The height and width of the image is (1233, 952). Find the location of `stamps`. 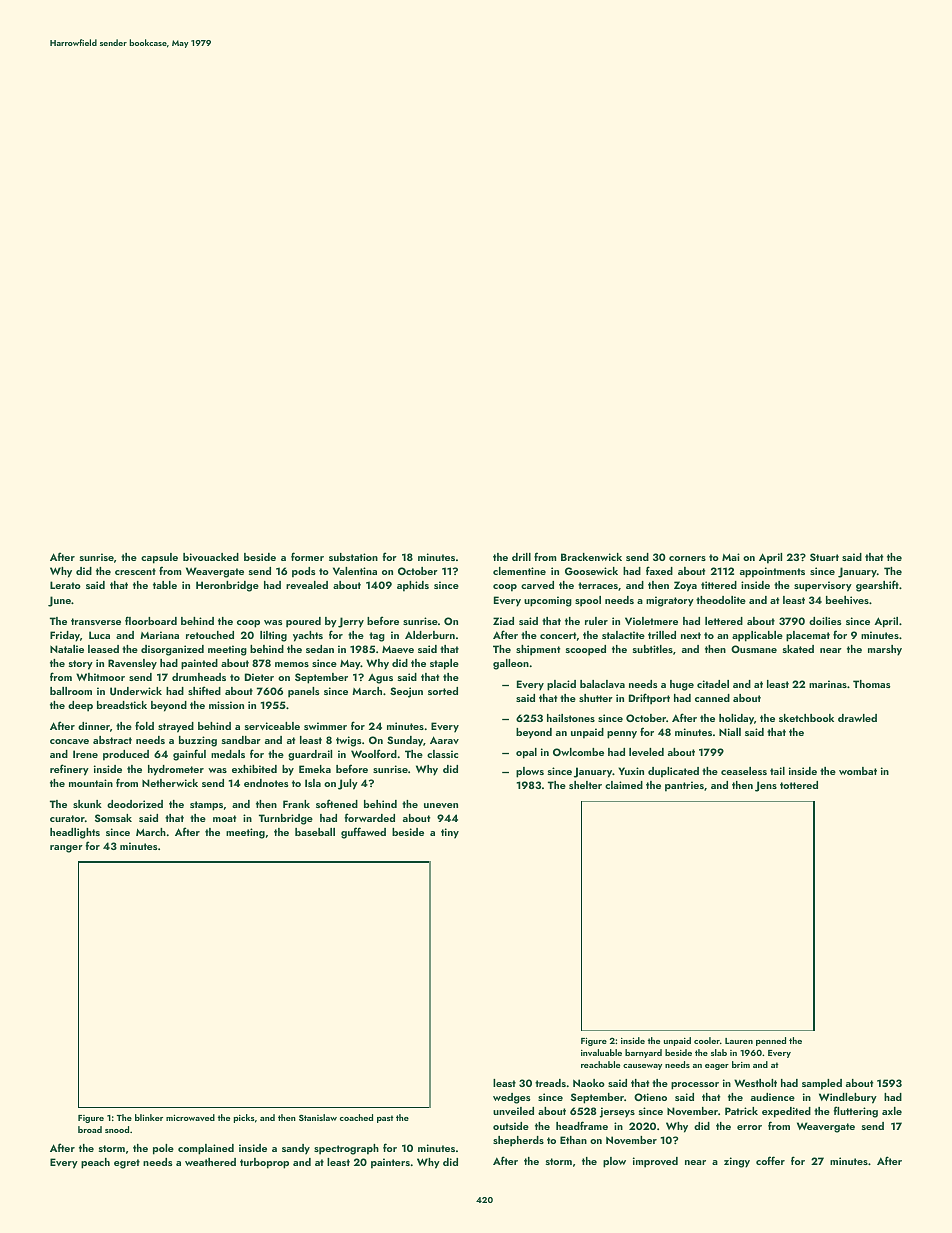

stamps is located at coordinates (206, 806).
